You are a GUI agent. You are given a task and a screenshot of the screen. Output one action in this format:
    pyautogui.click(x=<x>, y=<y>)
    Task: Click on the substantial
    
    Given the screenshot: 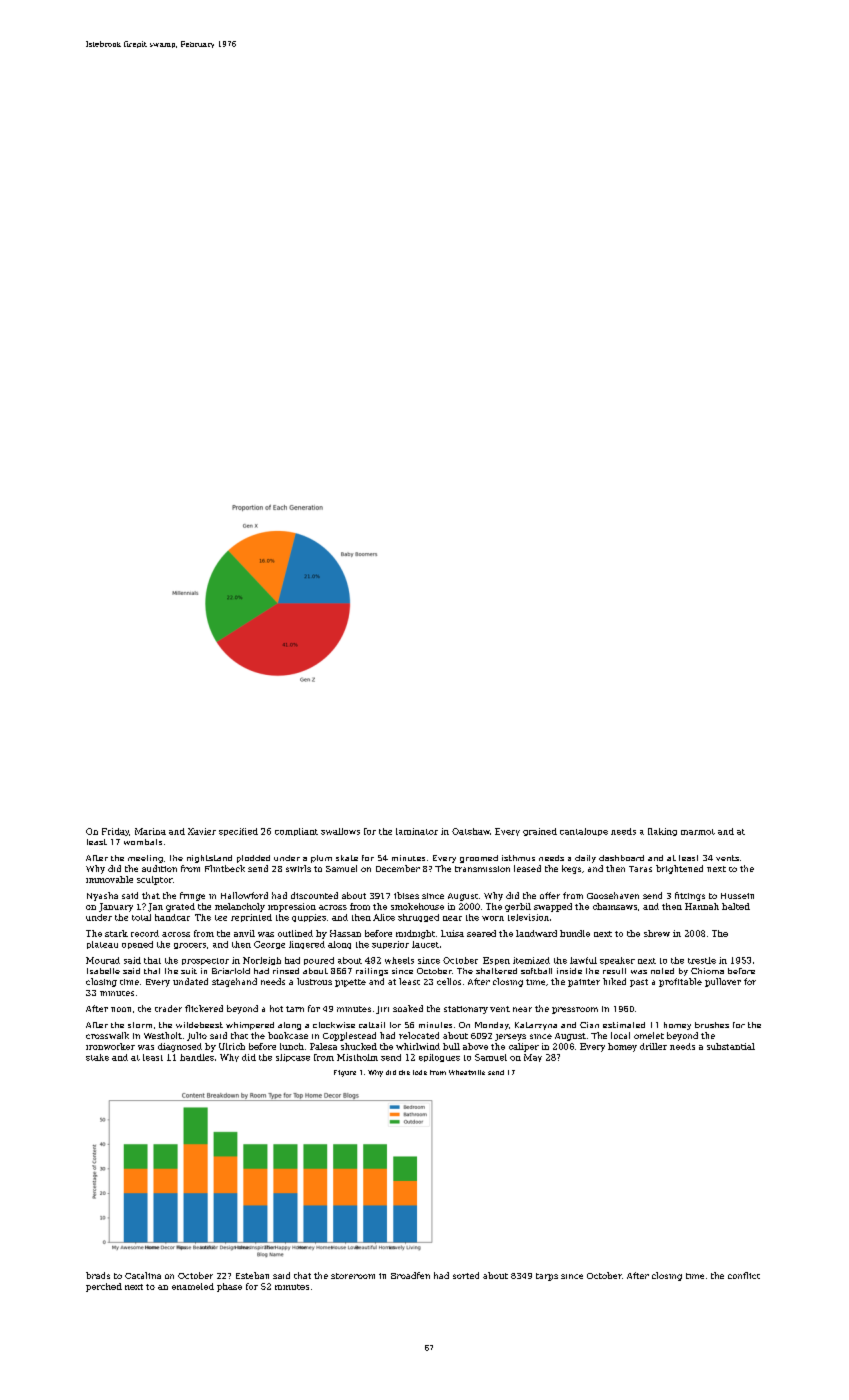 What is the action you would take?
    pyautogui.click(x=731, y=1046)
